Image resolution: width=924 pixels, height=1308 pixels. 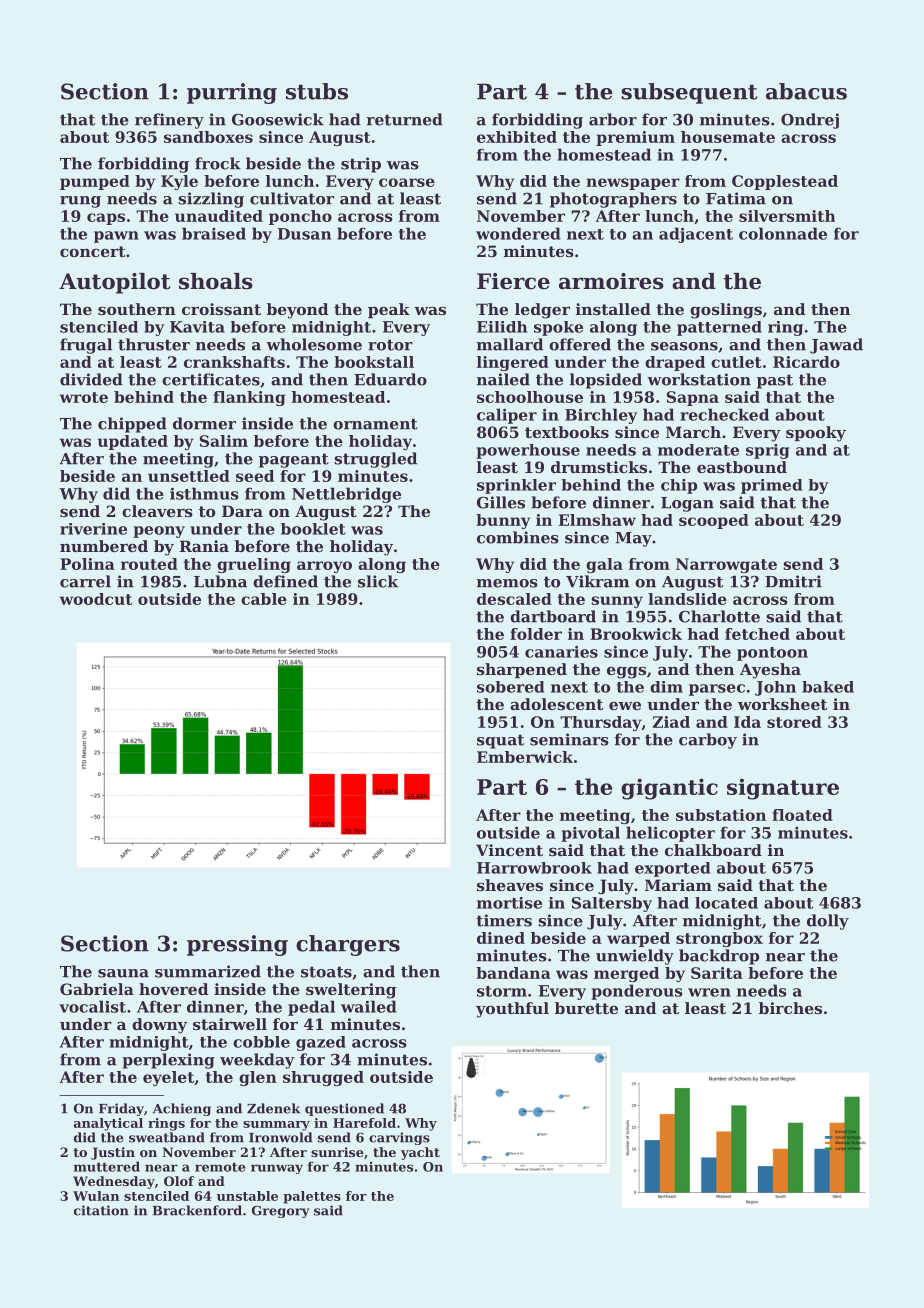 What do you see at coordinates (247, 1196) in the document?
I see `unstable` at bounding box center [247, 1196].
